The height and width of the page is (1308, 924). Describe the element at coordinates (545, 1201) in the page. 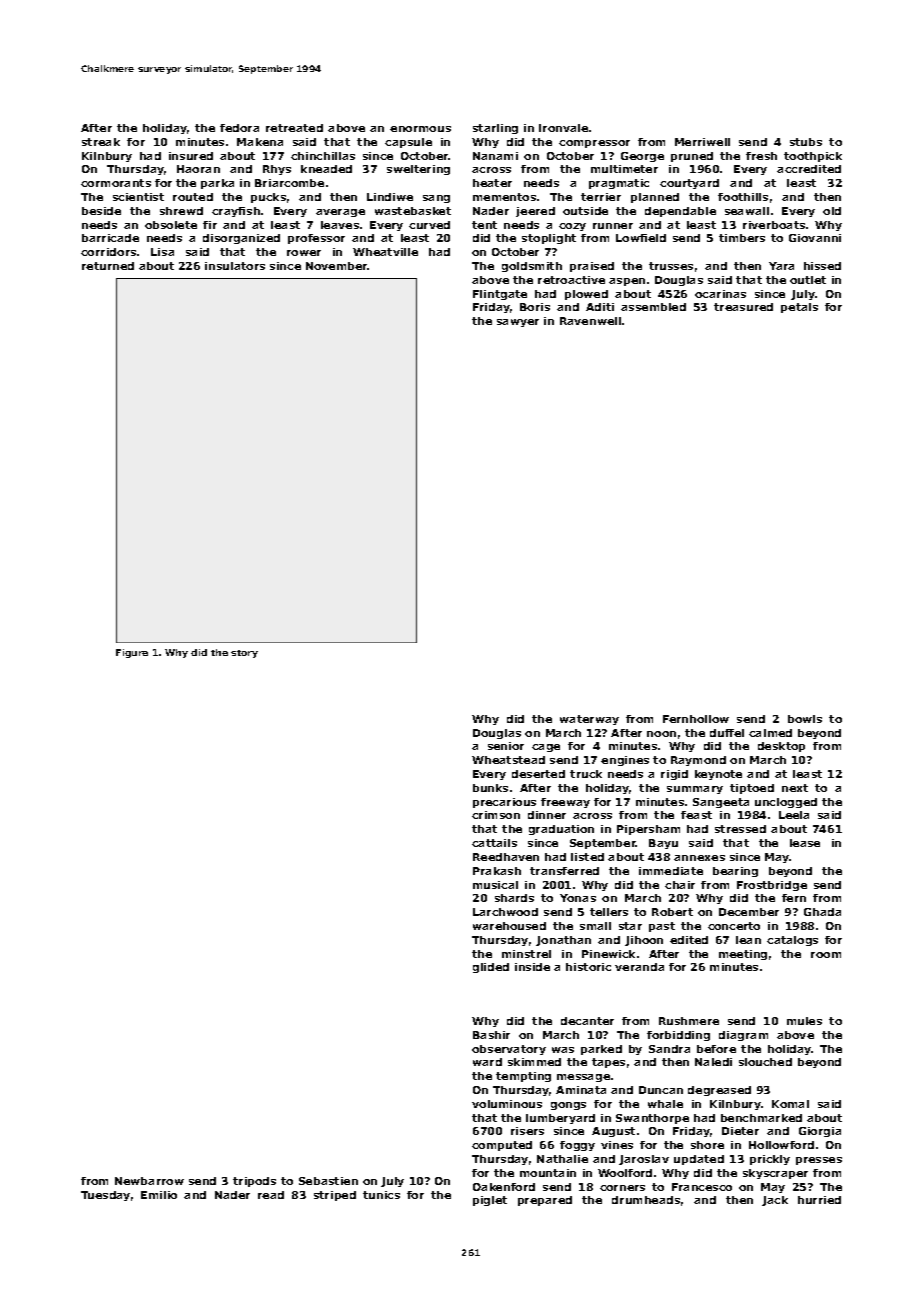

I see `prepared` at that location.
